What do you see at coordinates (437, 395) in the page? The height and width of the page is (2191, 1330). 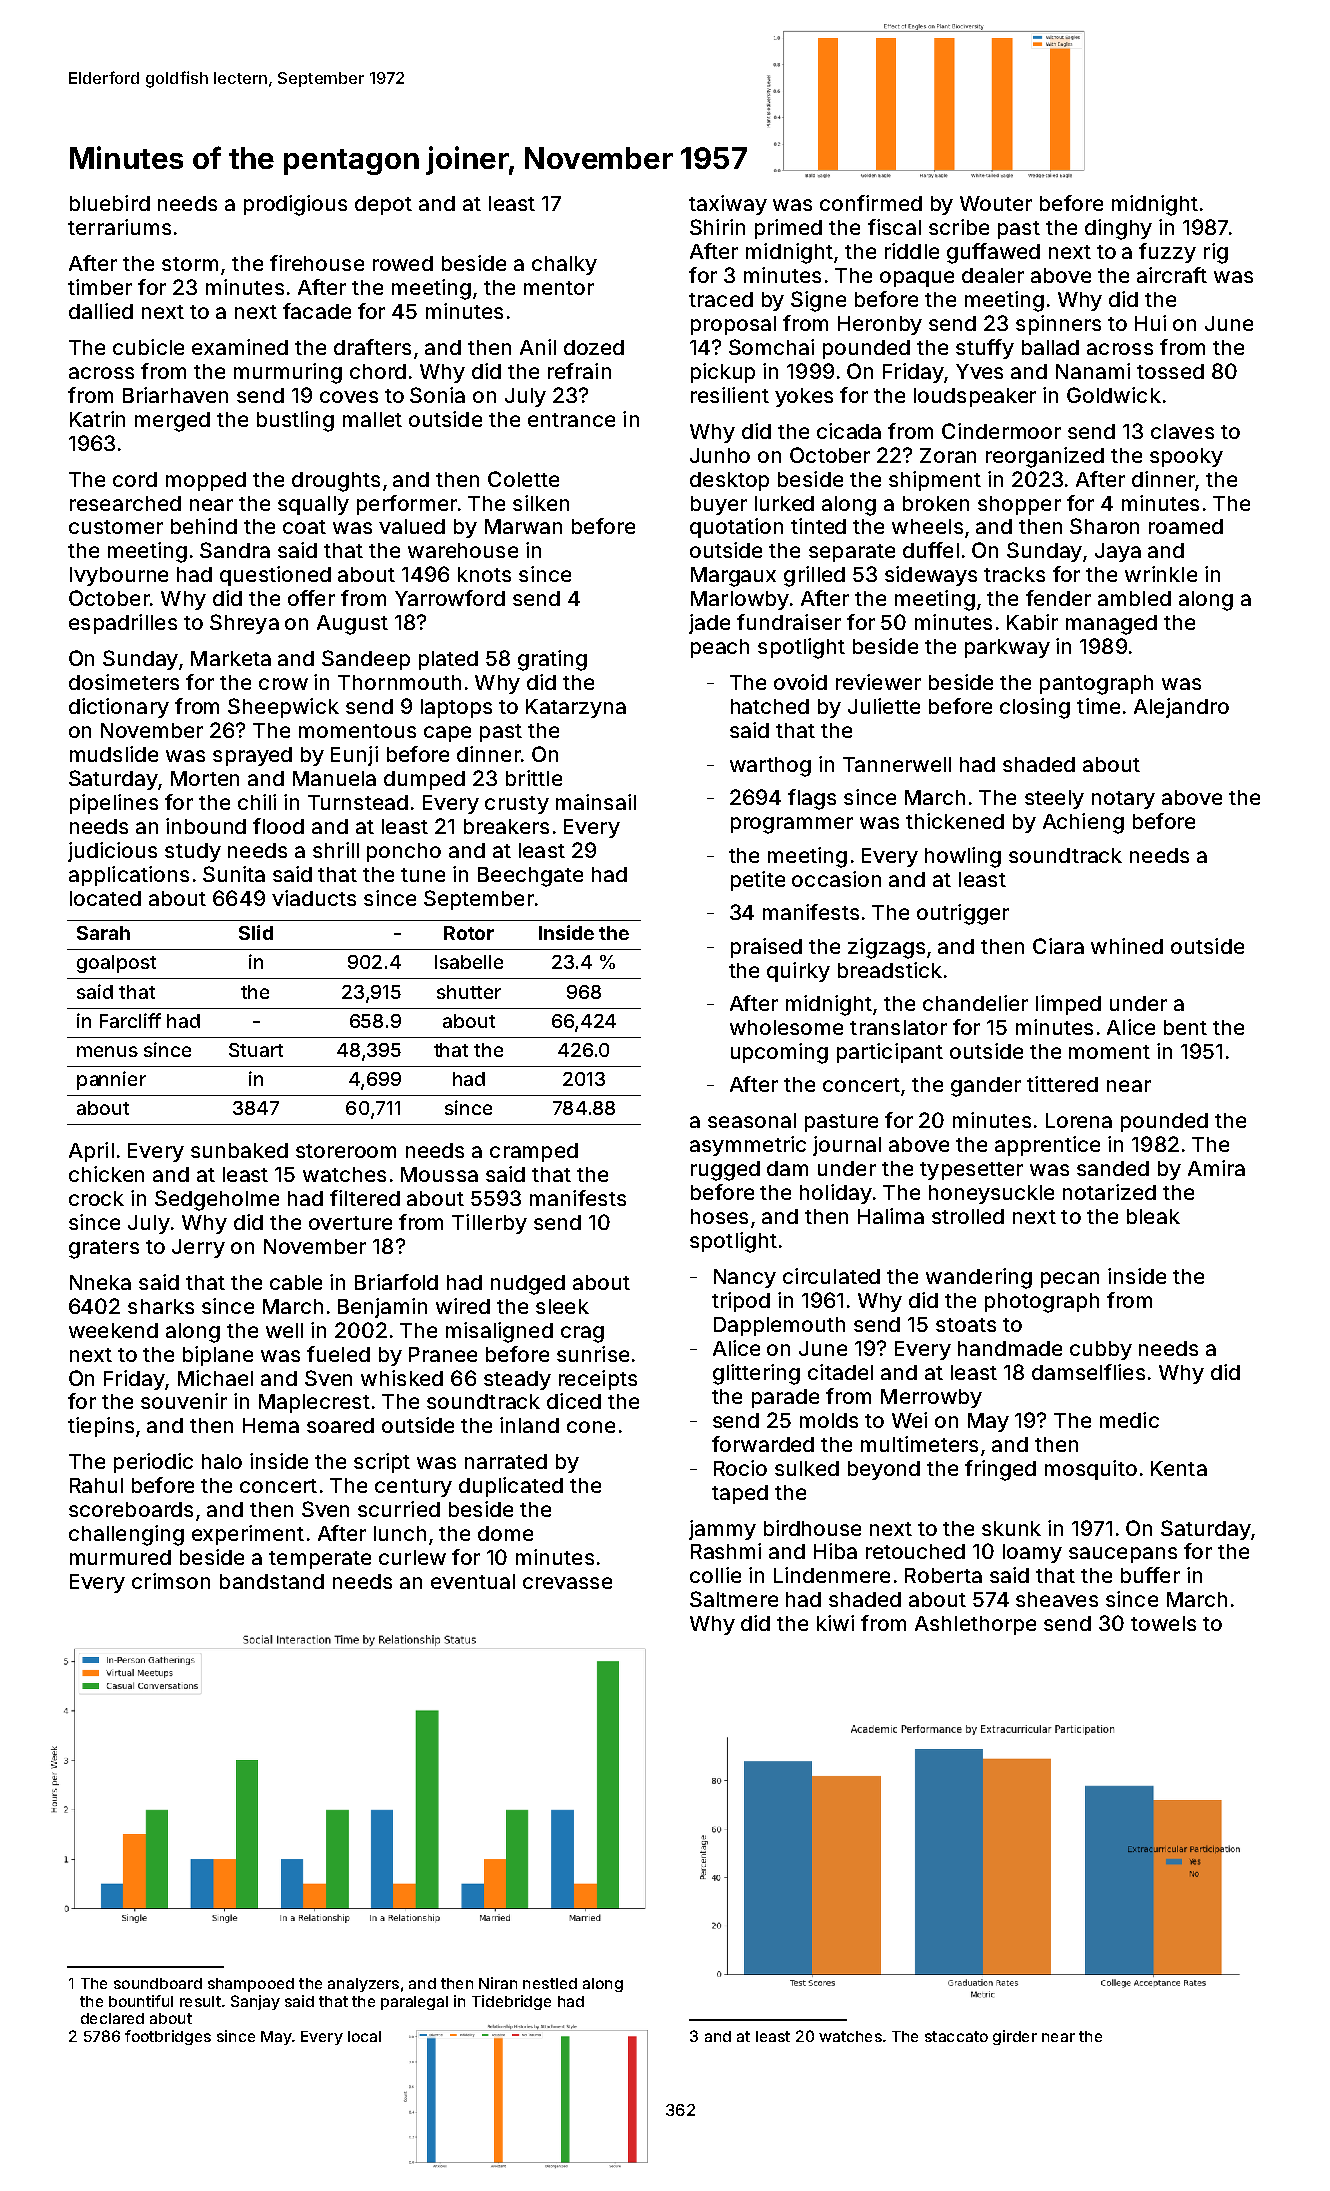 I see `Sonia` at bounding box center [437, 395].
